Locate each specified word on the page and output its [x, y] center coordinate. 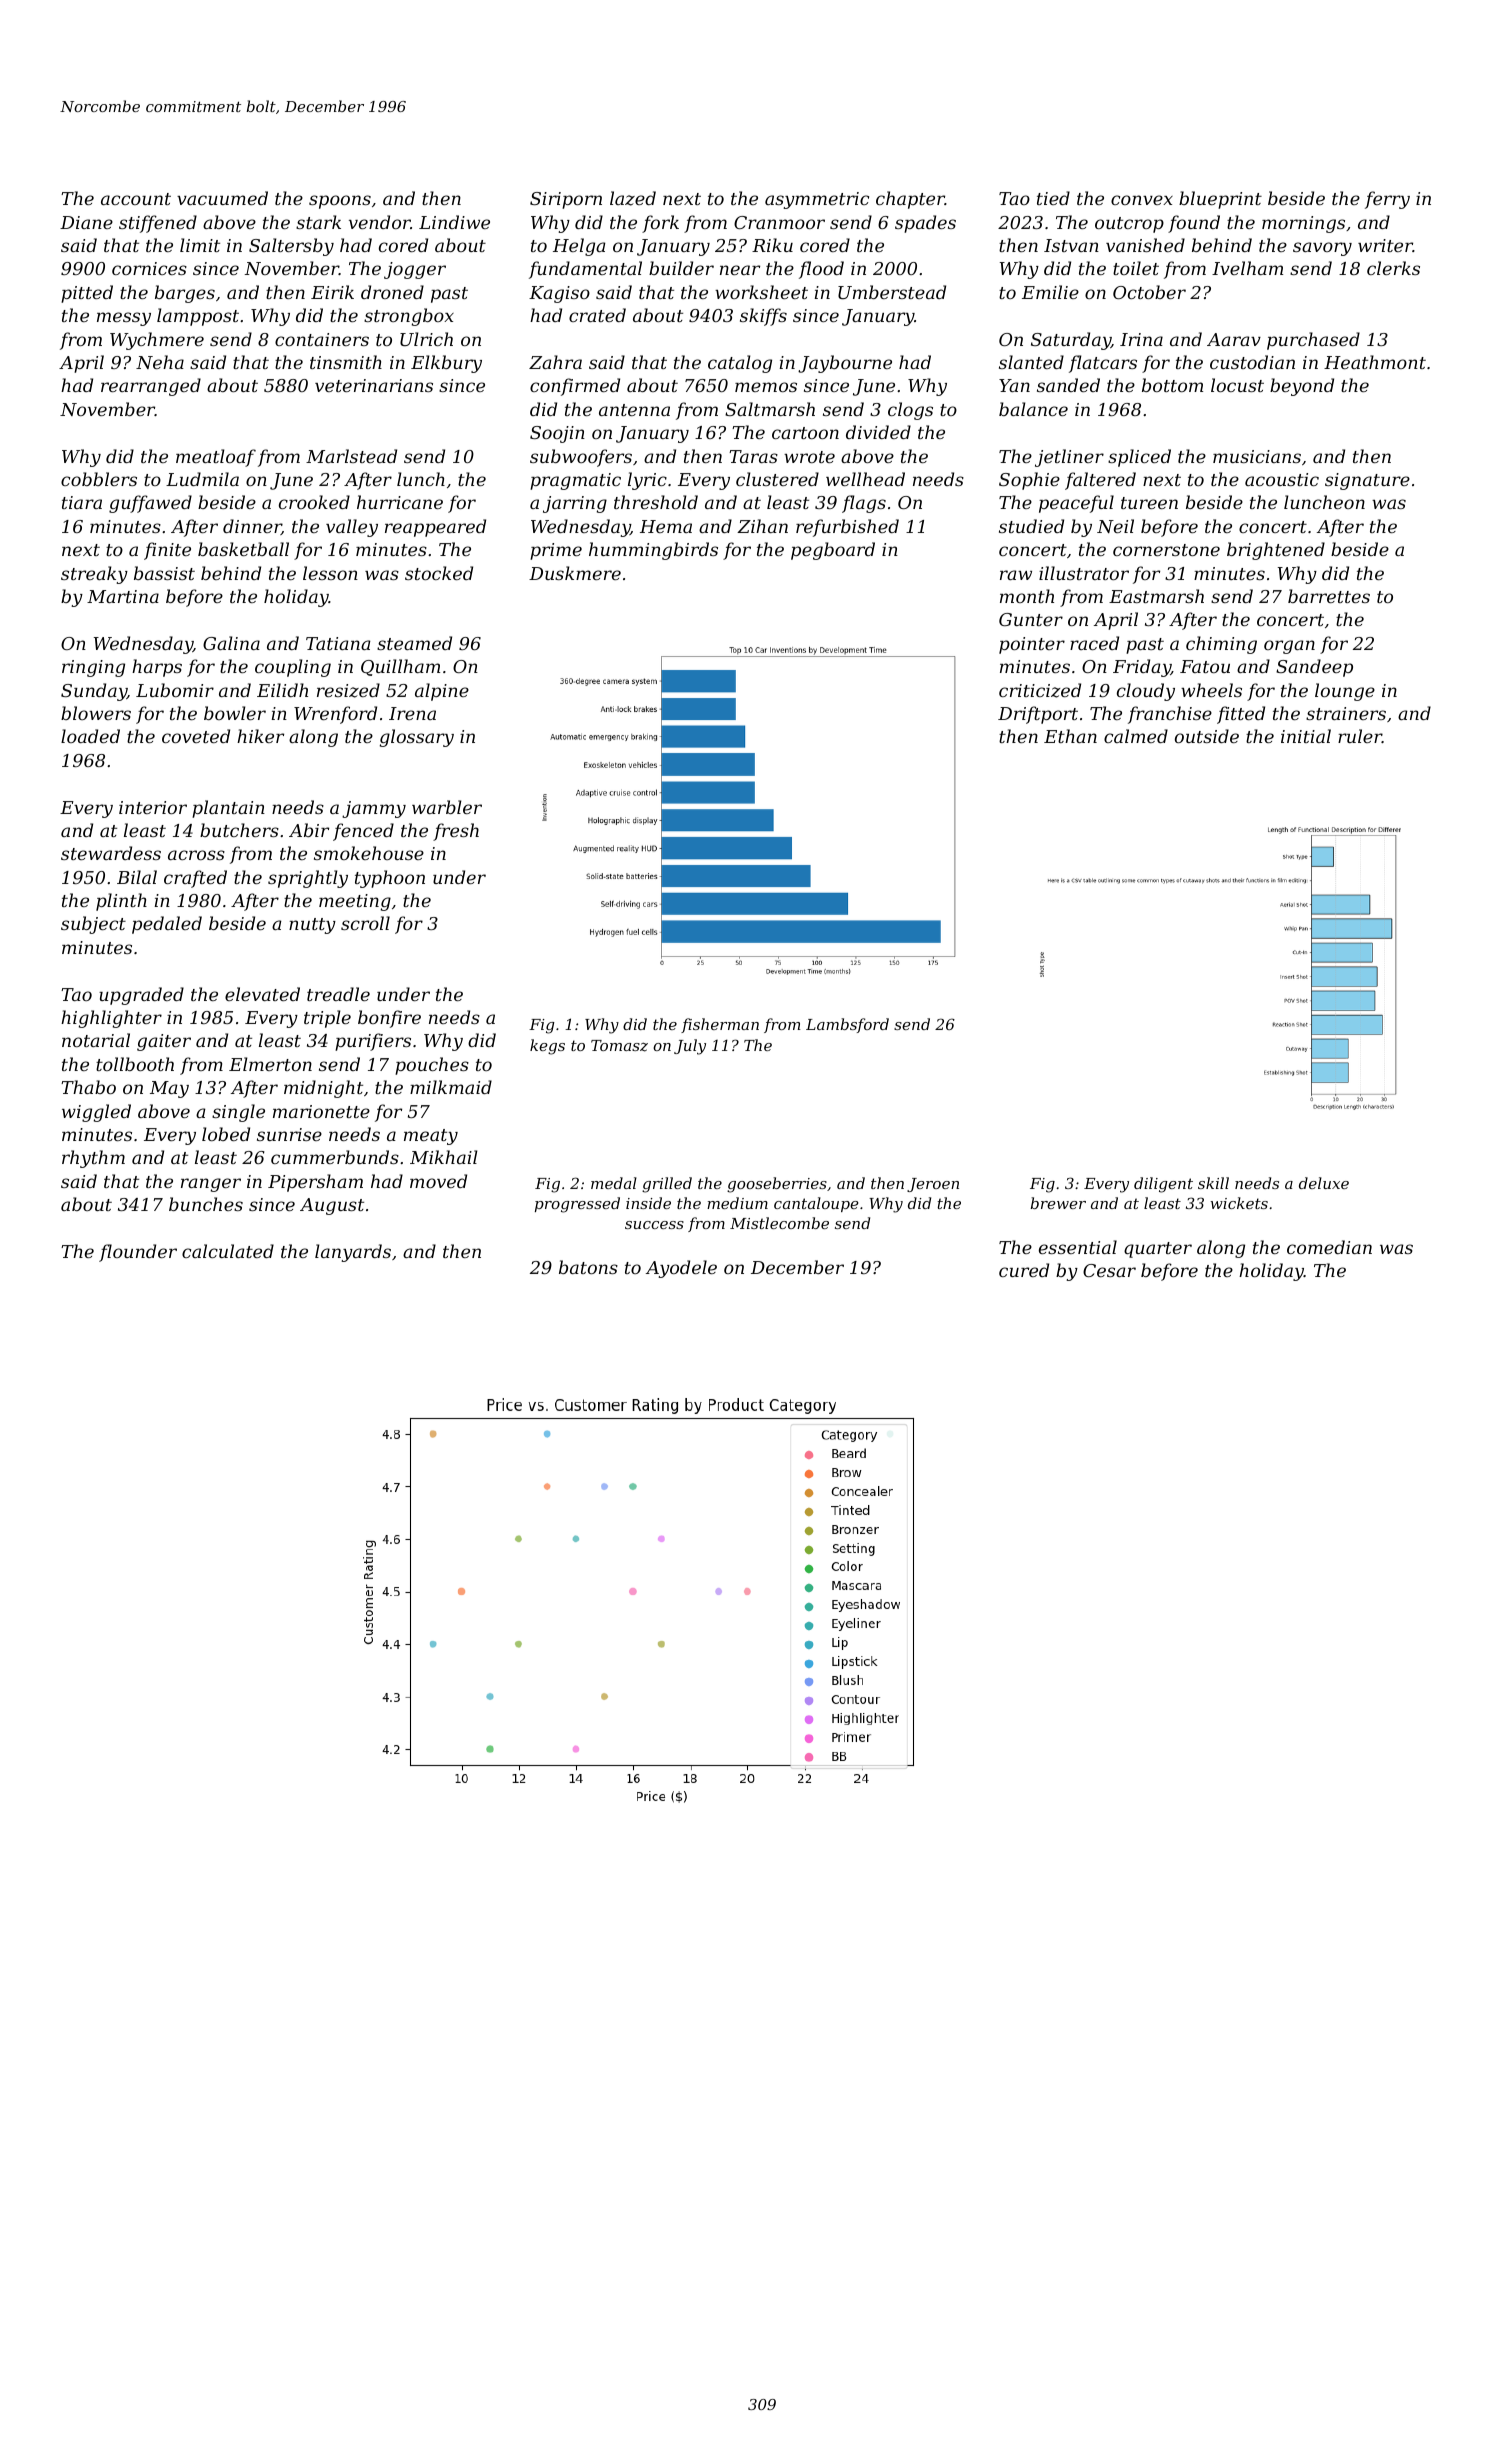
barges [185, 294]
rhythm [93, 1159]
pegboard [833, 551]
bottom [1172, 385]
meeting [355, 902]
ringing [93, 668]
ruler [1360, 736]
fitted [1241, 715]
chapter [910, 200]
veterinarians [374, 385]
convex [1142, 200]
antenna [634, 410]
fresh [456, 832]
